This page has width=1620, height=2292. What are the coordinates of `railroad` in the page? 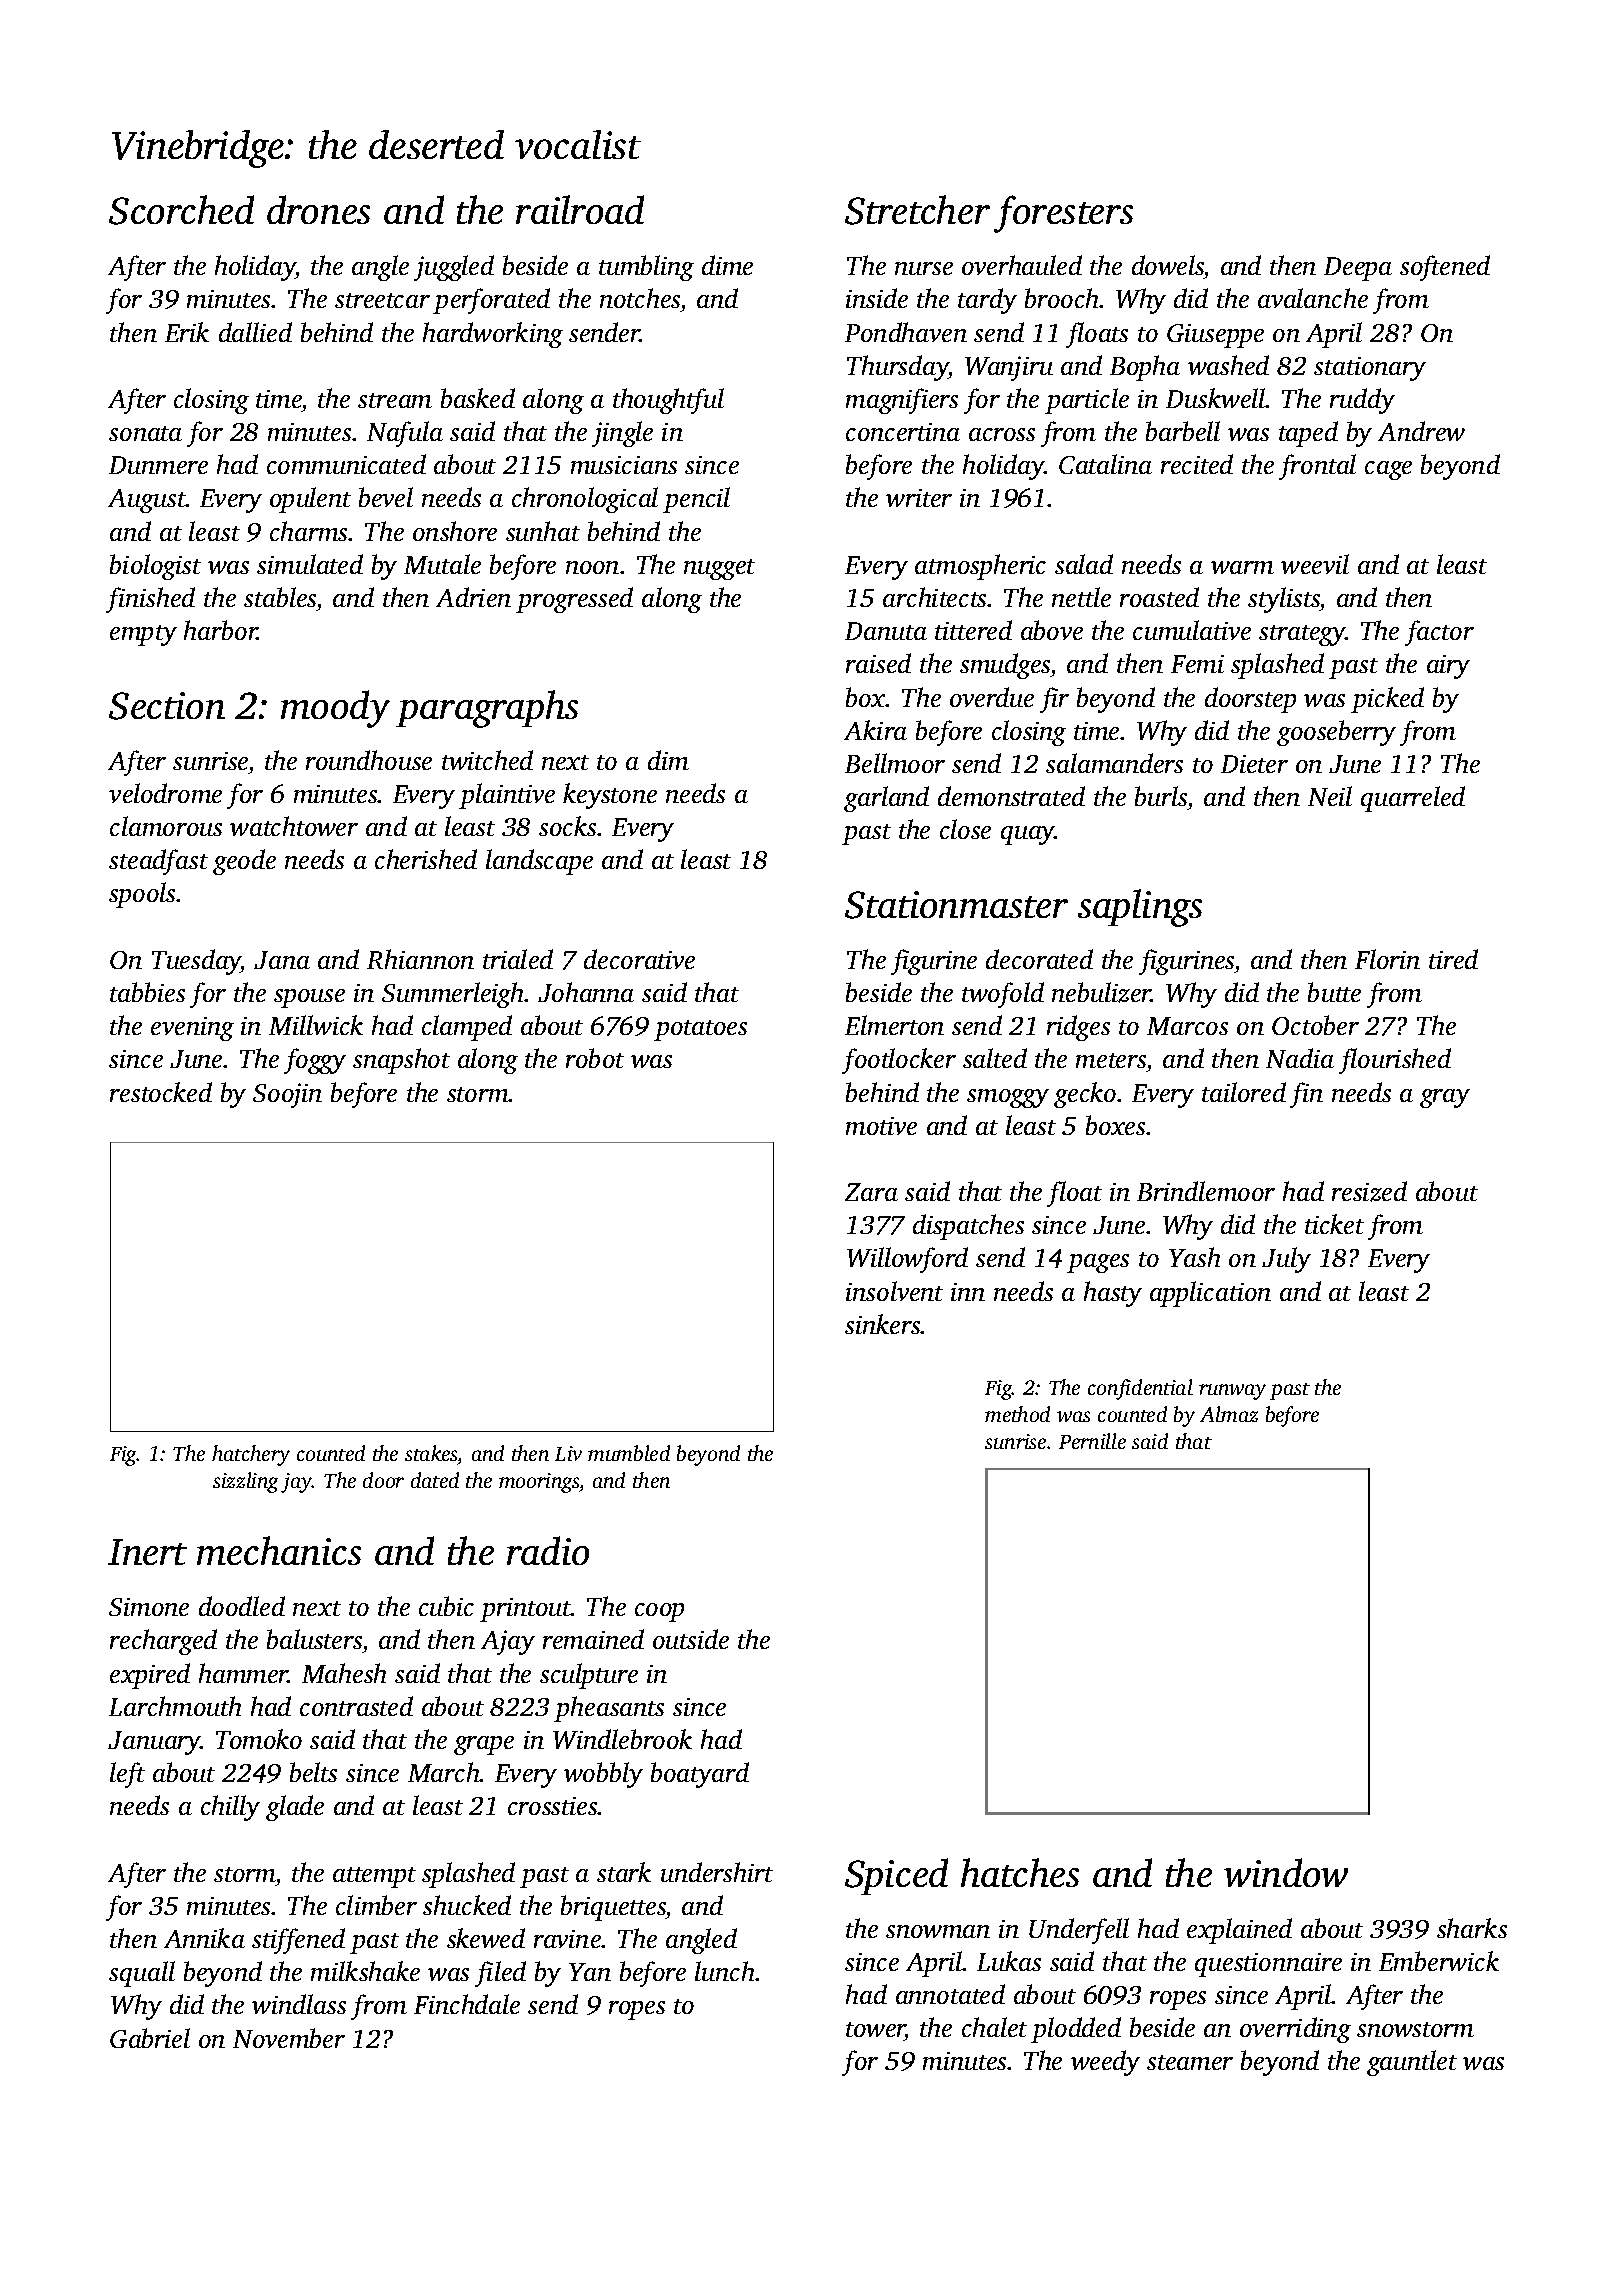 It's located at (580, 209).
